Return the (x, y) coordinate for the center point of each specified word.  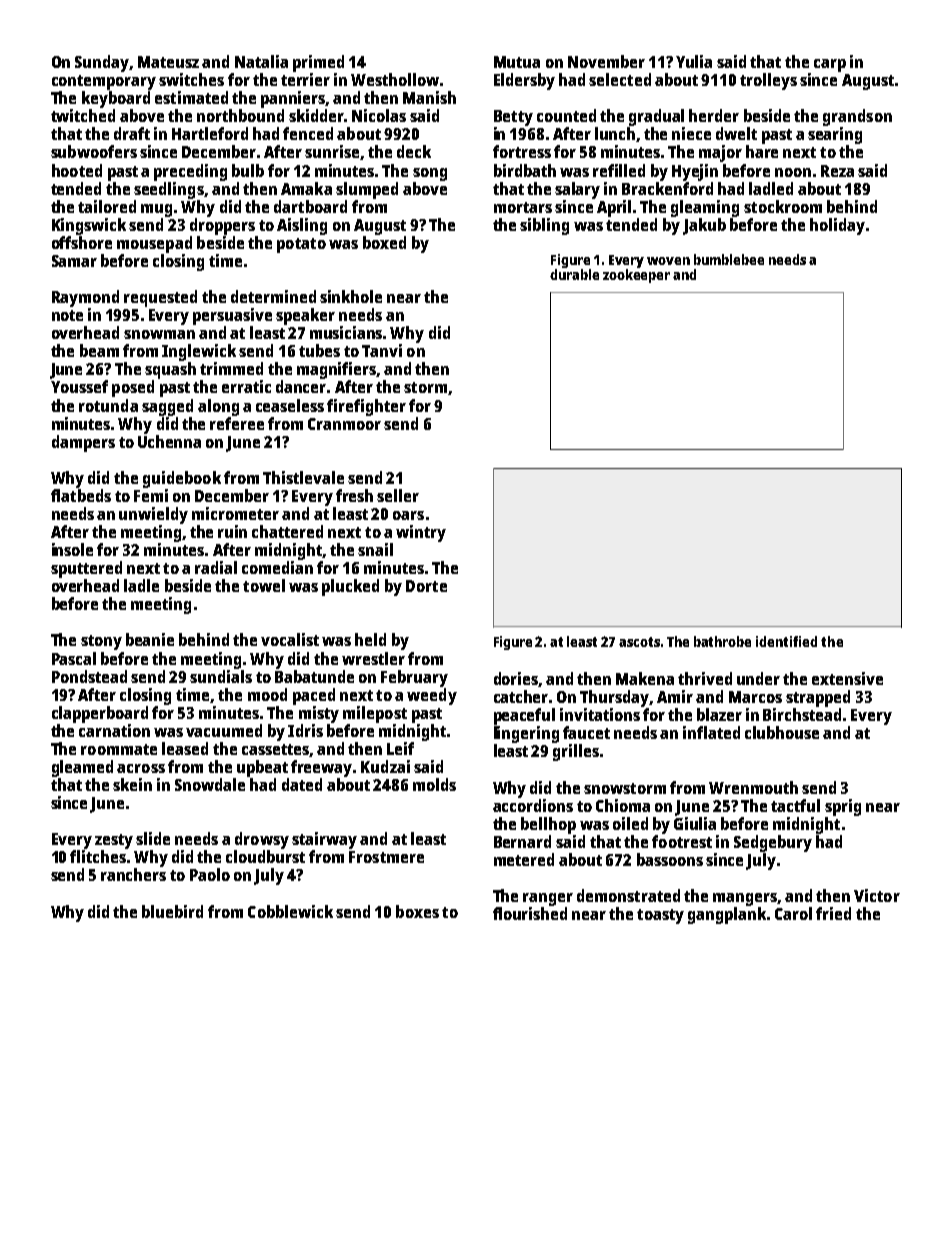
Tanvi (382, 350)
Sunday (102, 63)
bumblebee (729, 259)
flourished (530, 913)
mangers (745, 899)
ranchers (133, 874)
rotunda (108, 405)
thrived (705, 678)
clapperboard (100, 714)
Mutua (517, 62)
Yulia (694, 61)
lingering (526, 734)
